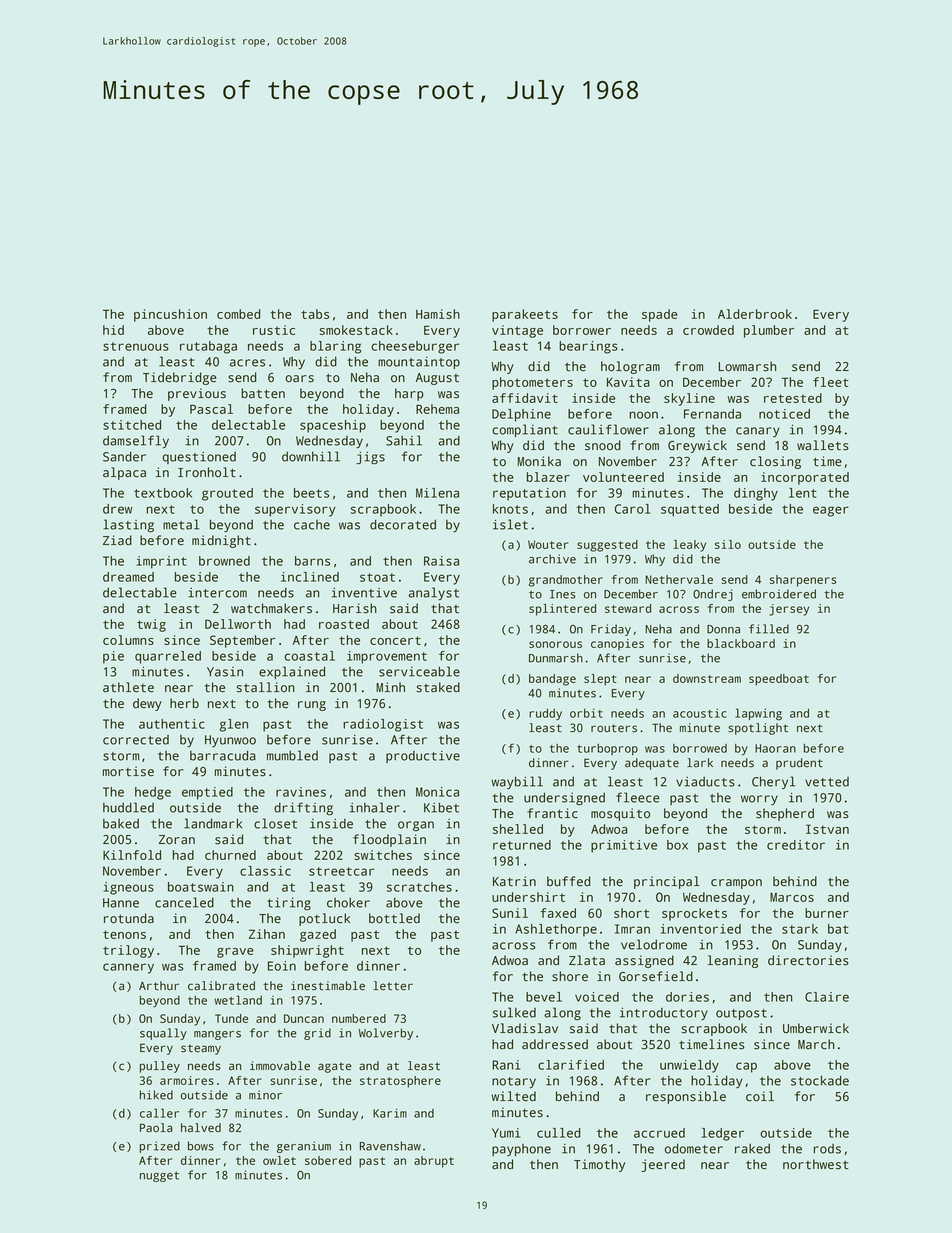  What do you see at coordinates (266, 687) in the screenshot?
I see `stallion` at bounding box center [266, 687].
